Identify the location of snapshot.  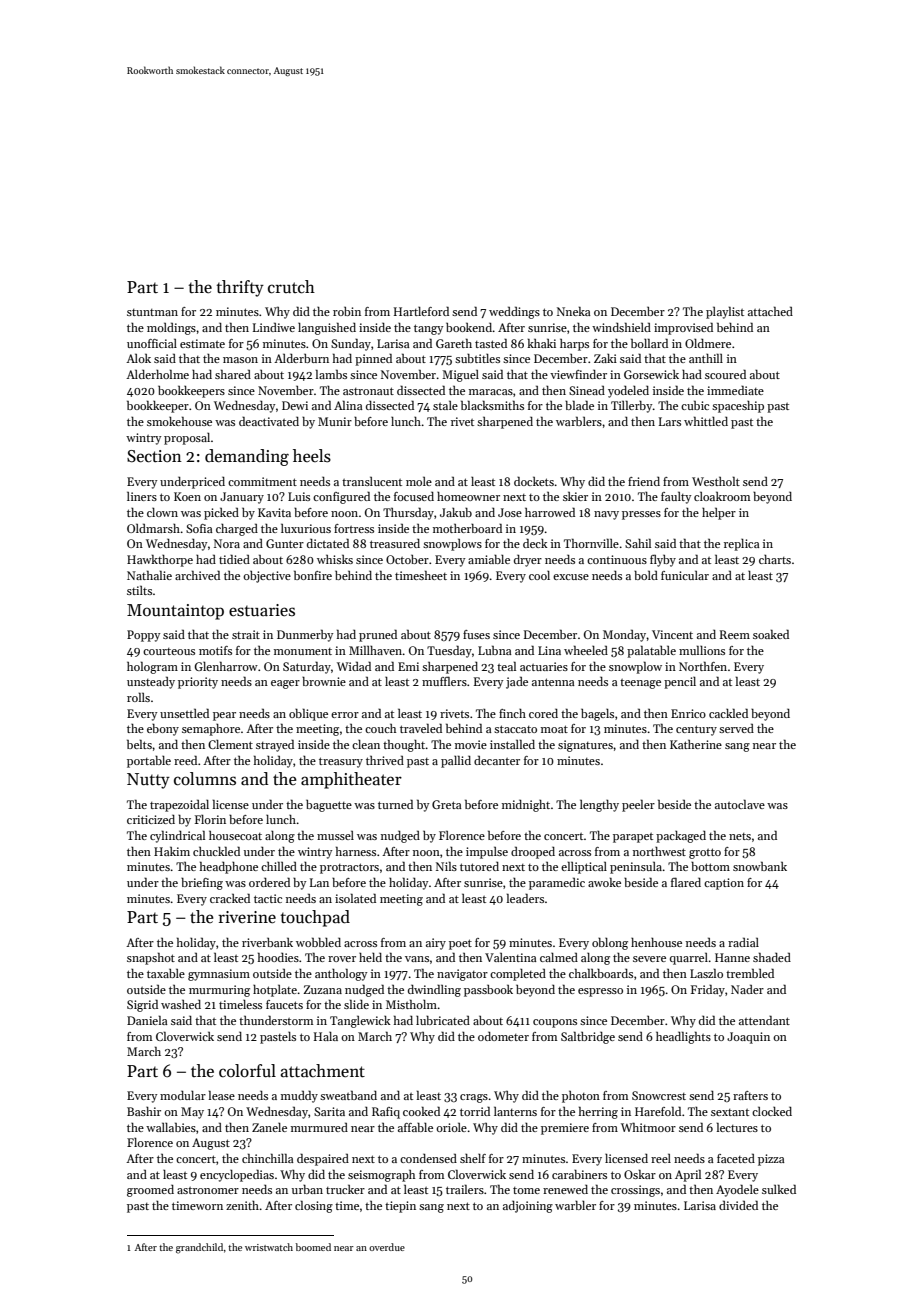
(151, 958).
